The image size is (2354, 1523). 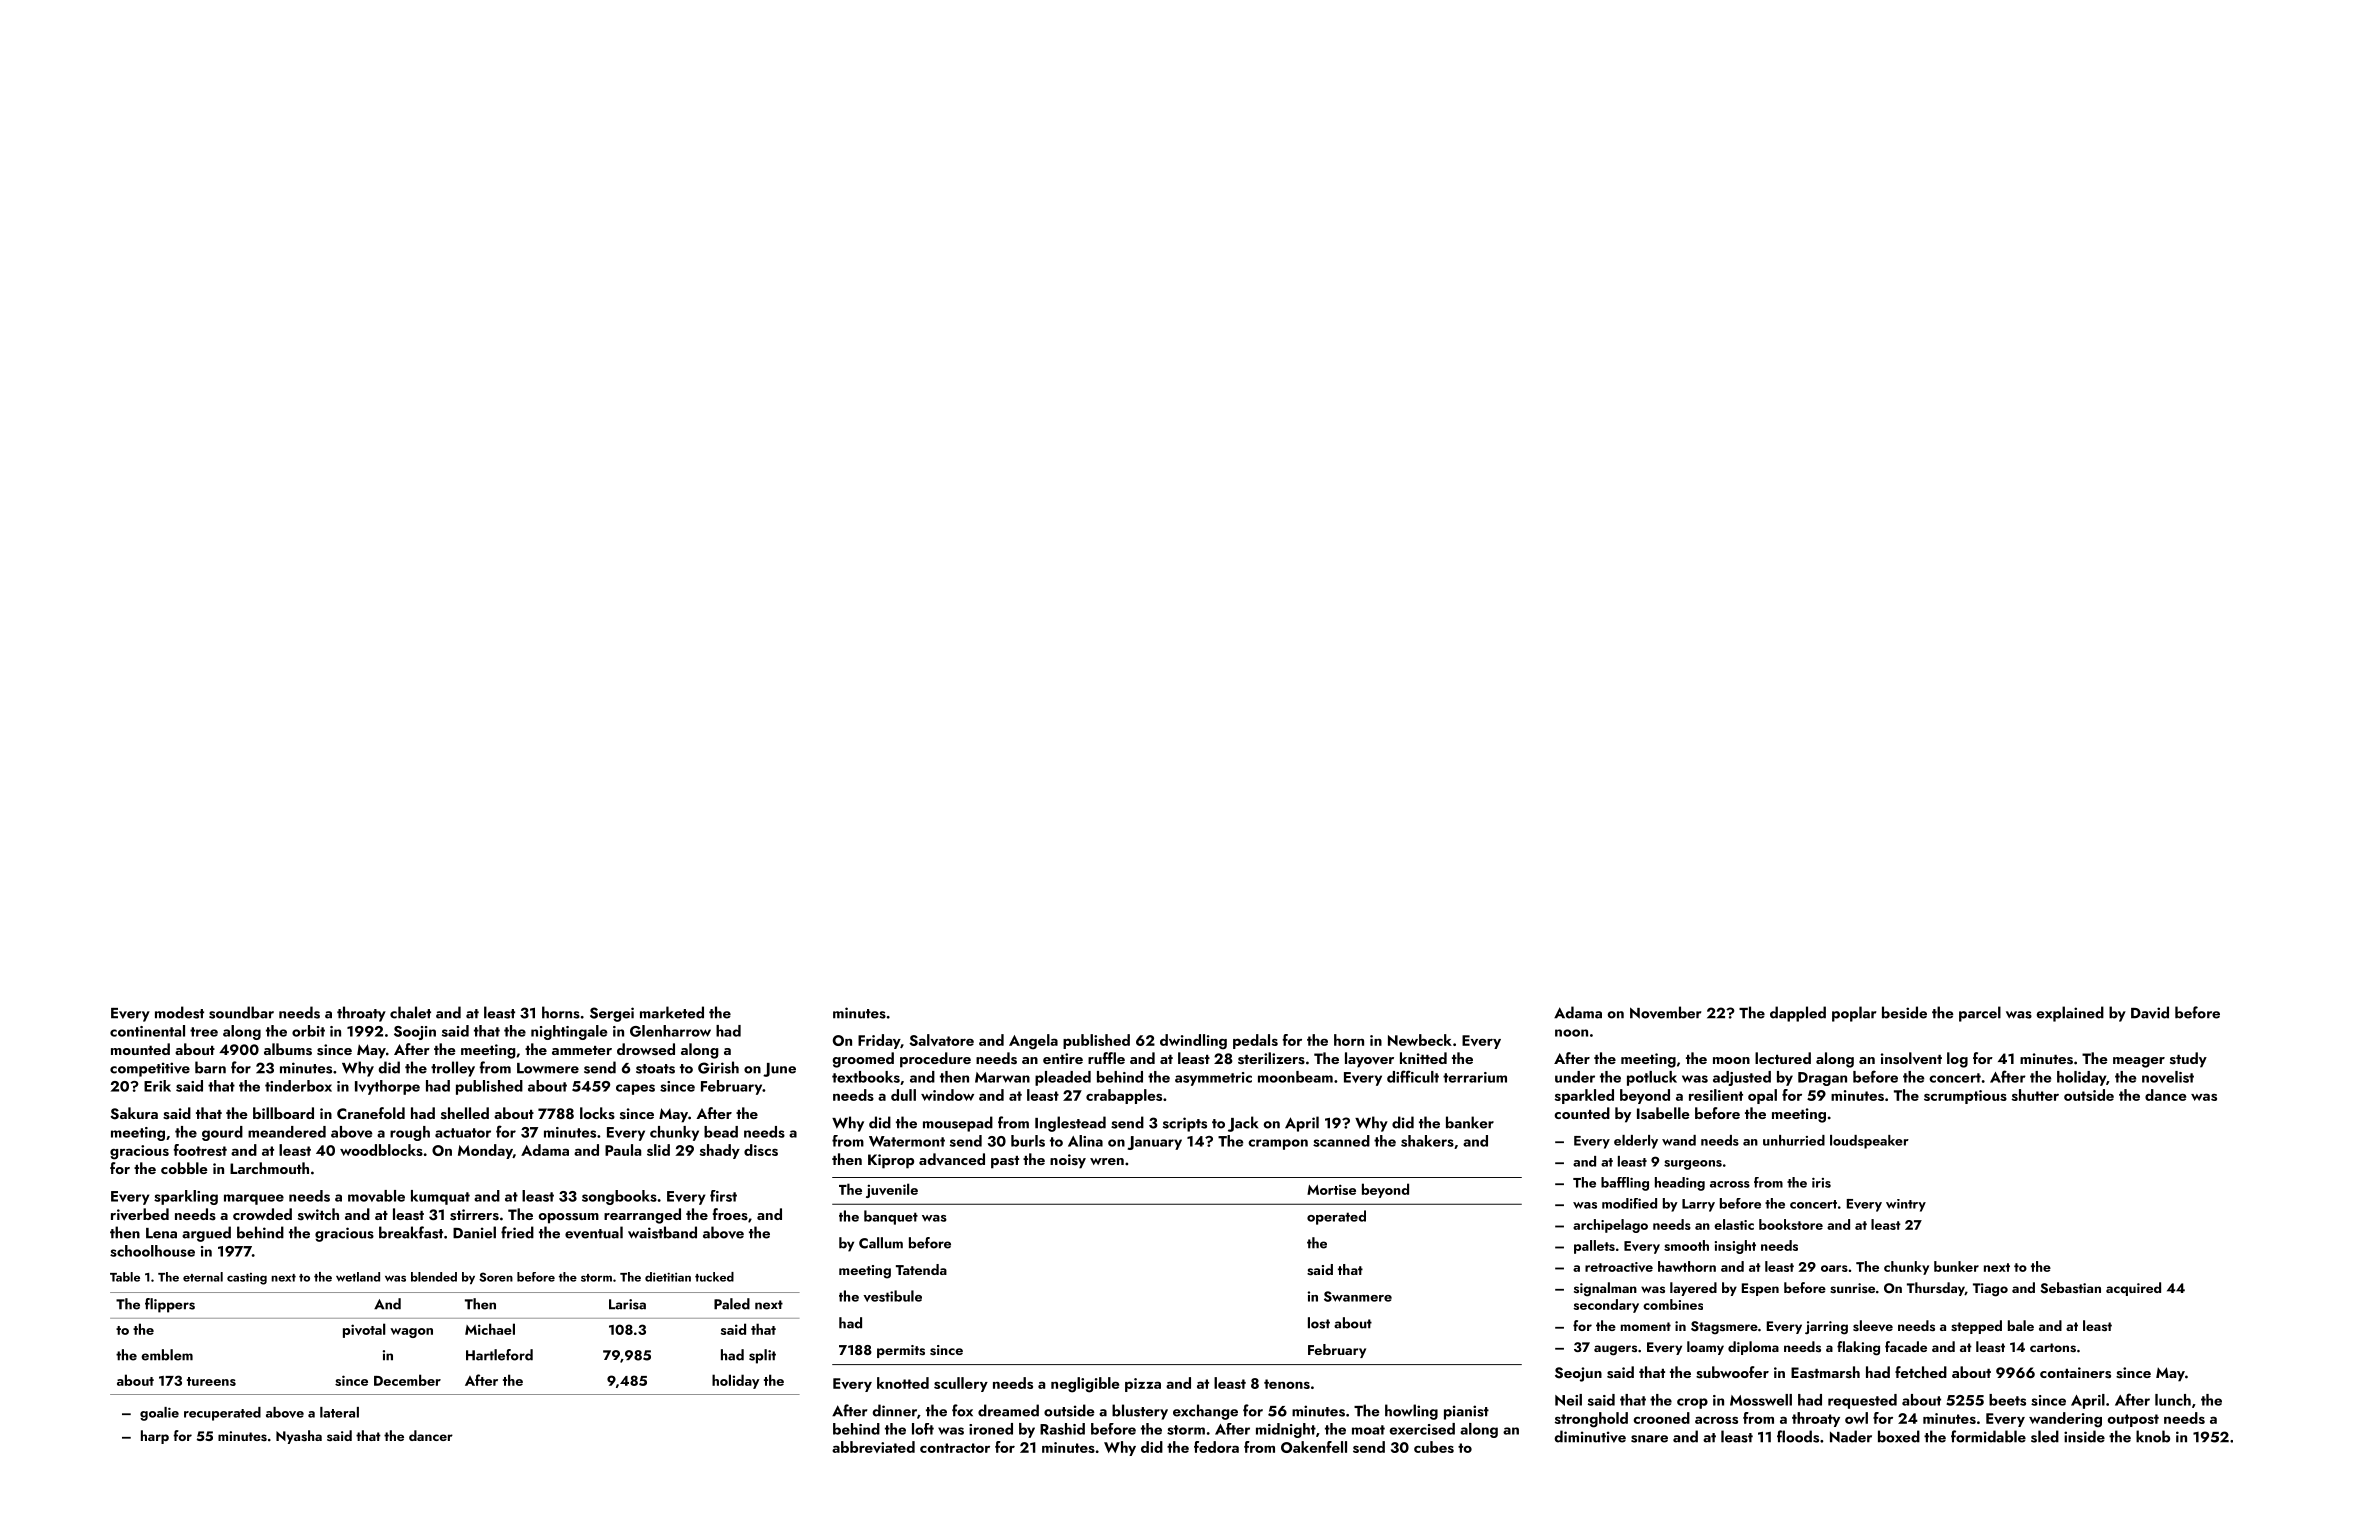 I want to click on bead, so click(x=721, y=1132).
